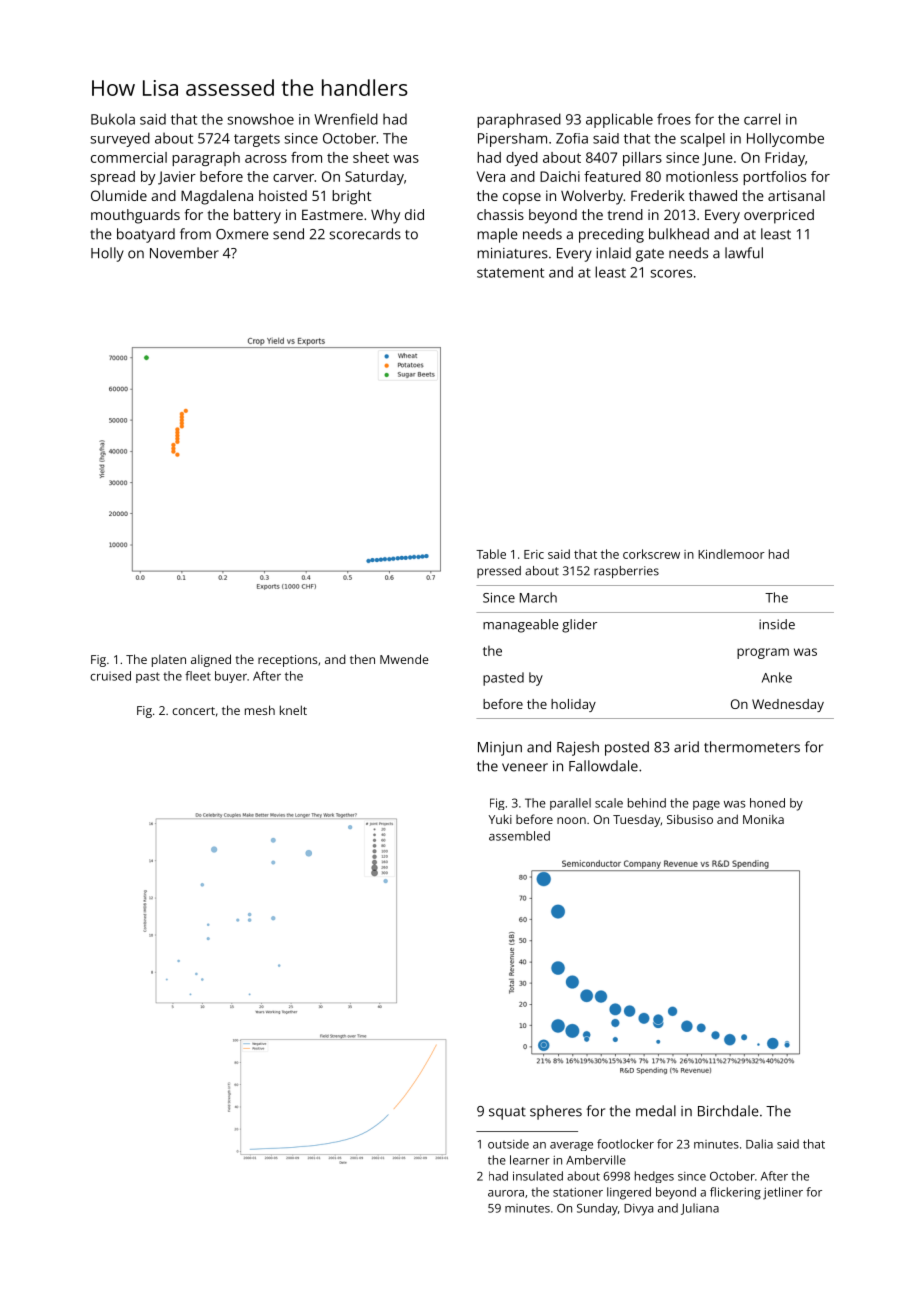 This screenshot has height=1308, width=924. I want to click on assembled, so click(519, 836).
